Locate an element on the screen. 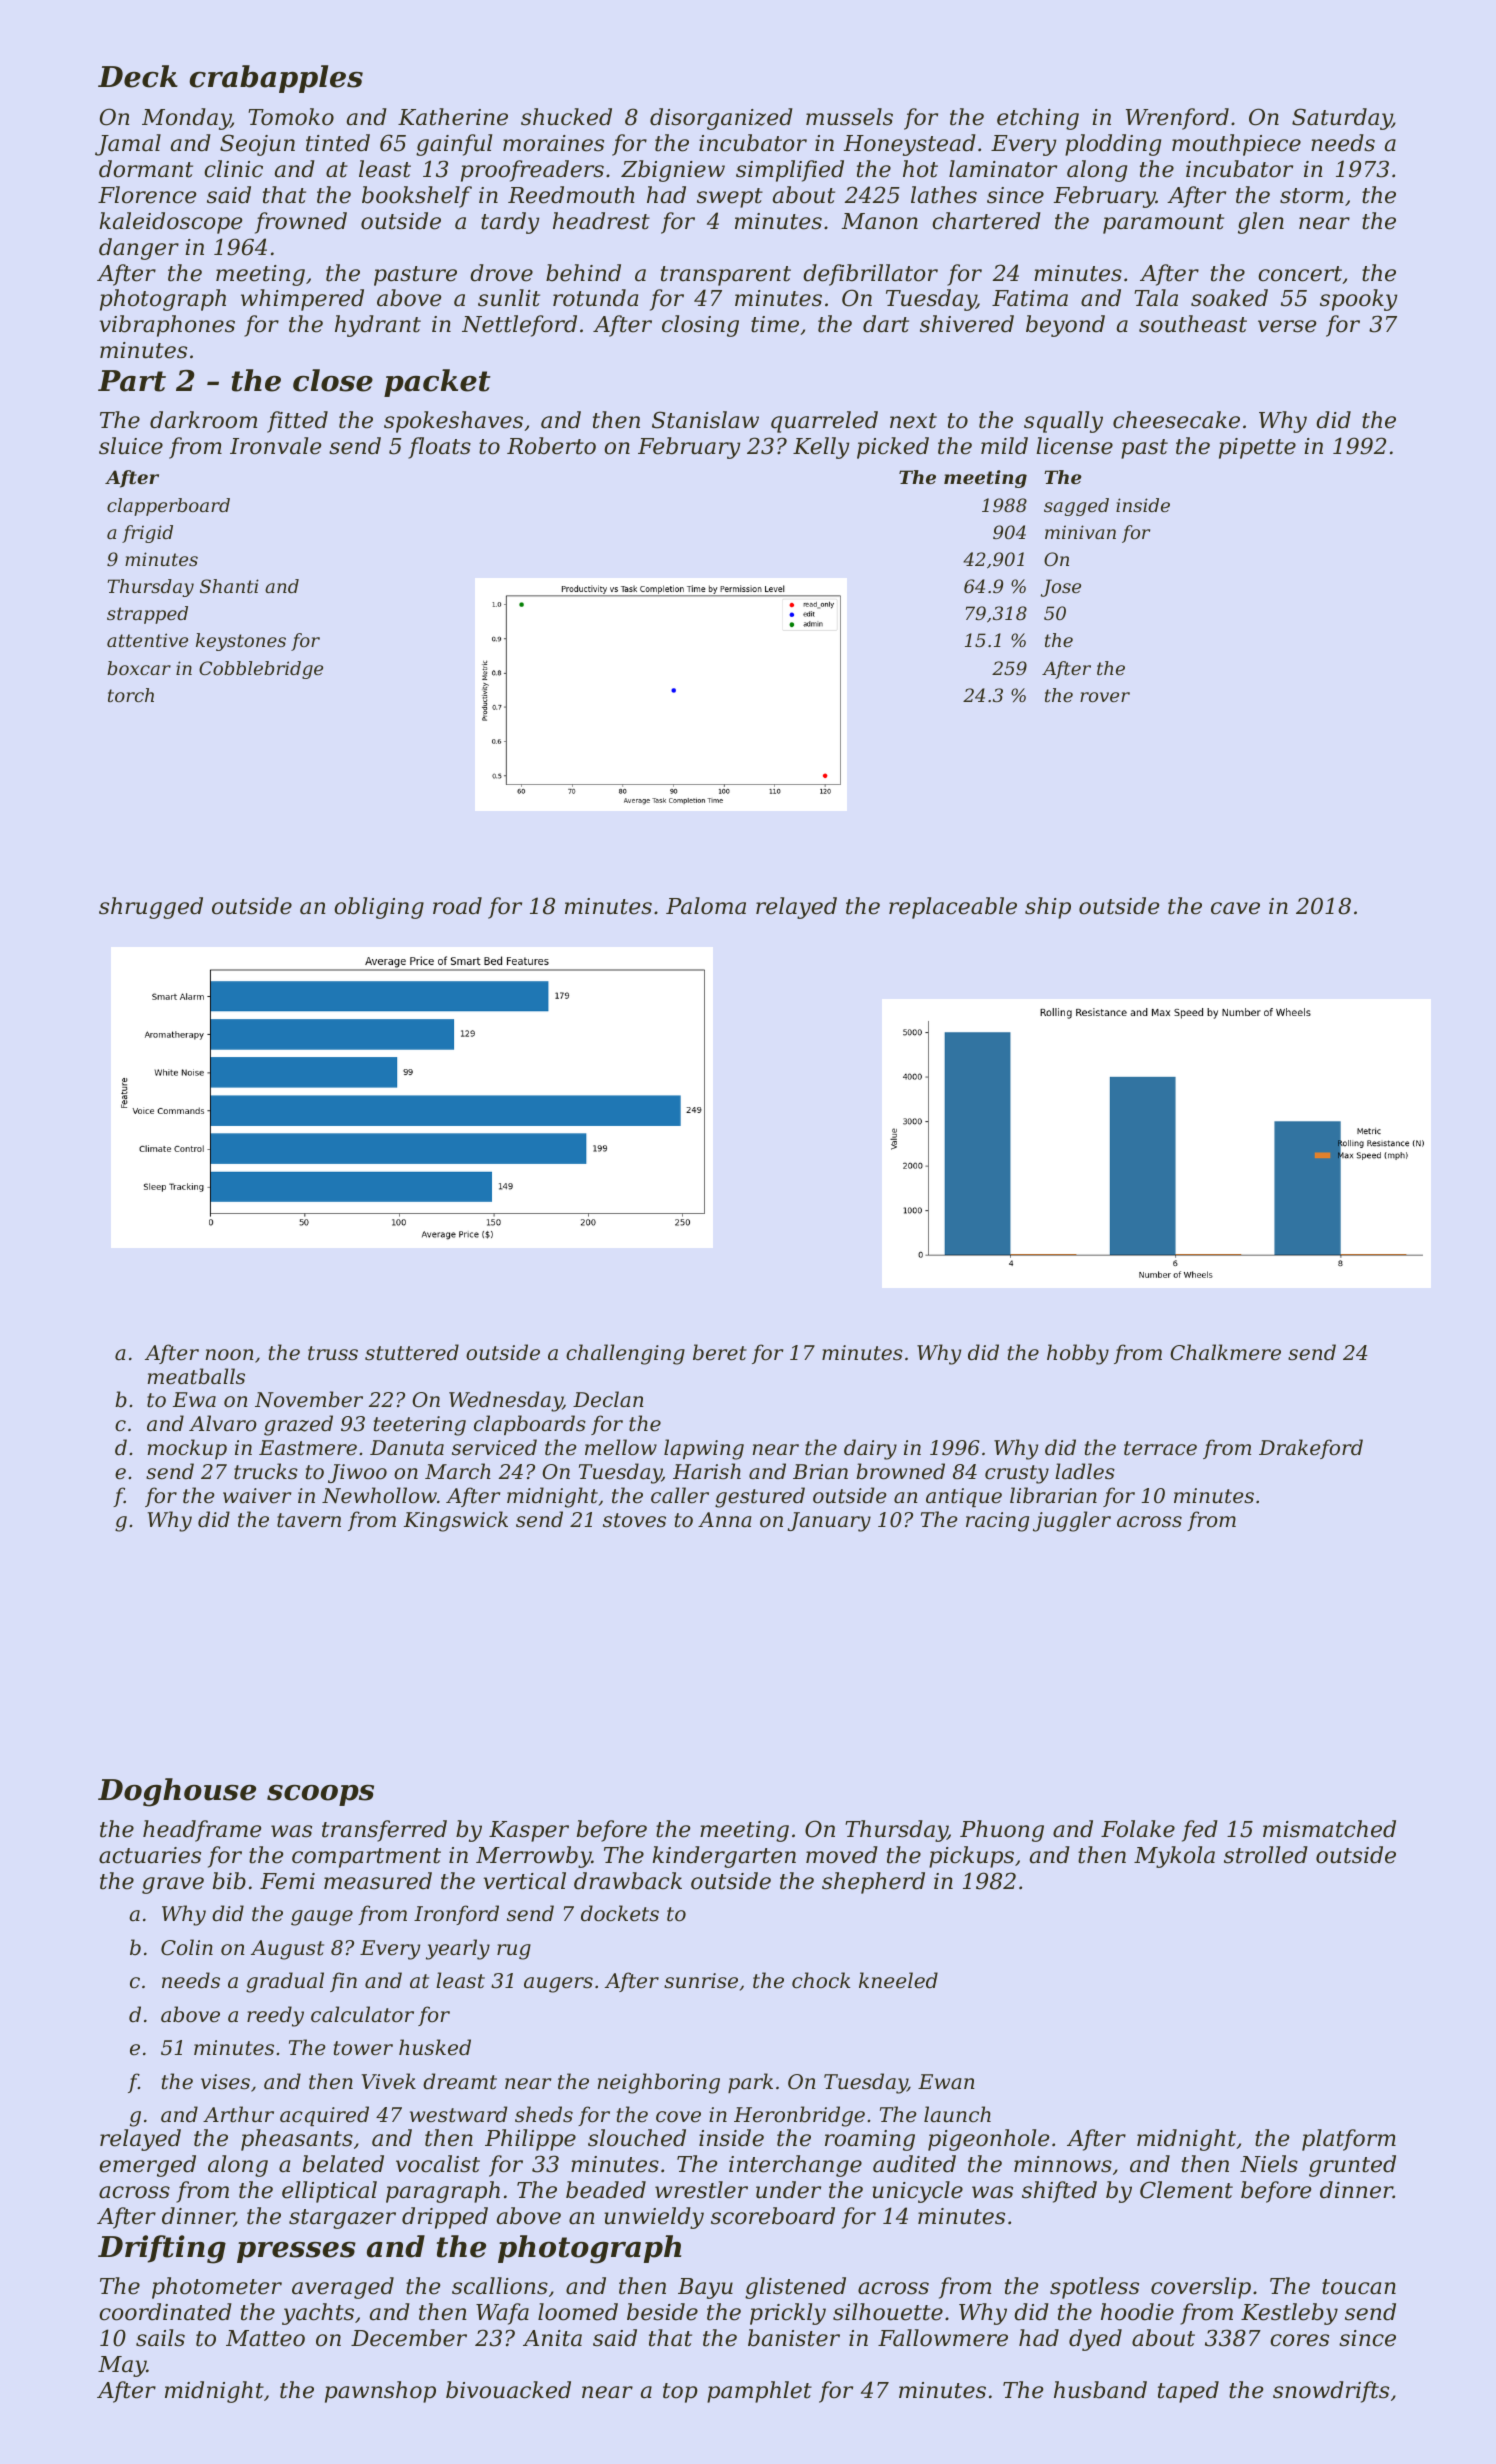 The image size is (1496, 2464). noon is located at coordinates (230, 1355).
